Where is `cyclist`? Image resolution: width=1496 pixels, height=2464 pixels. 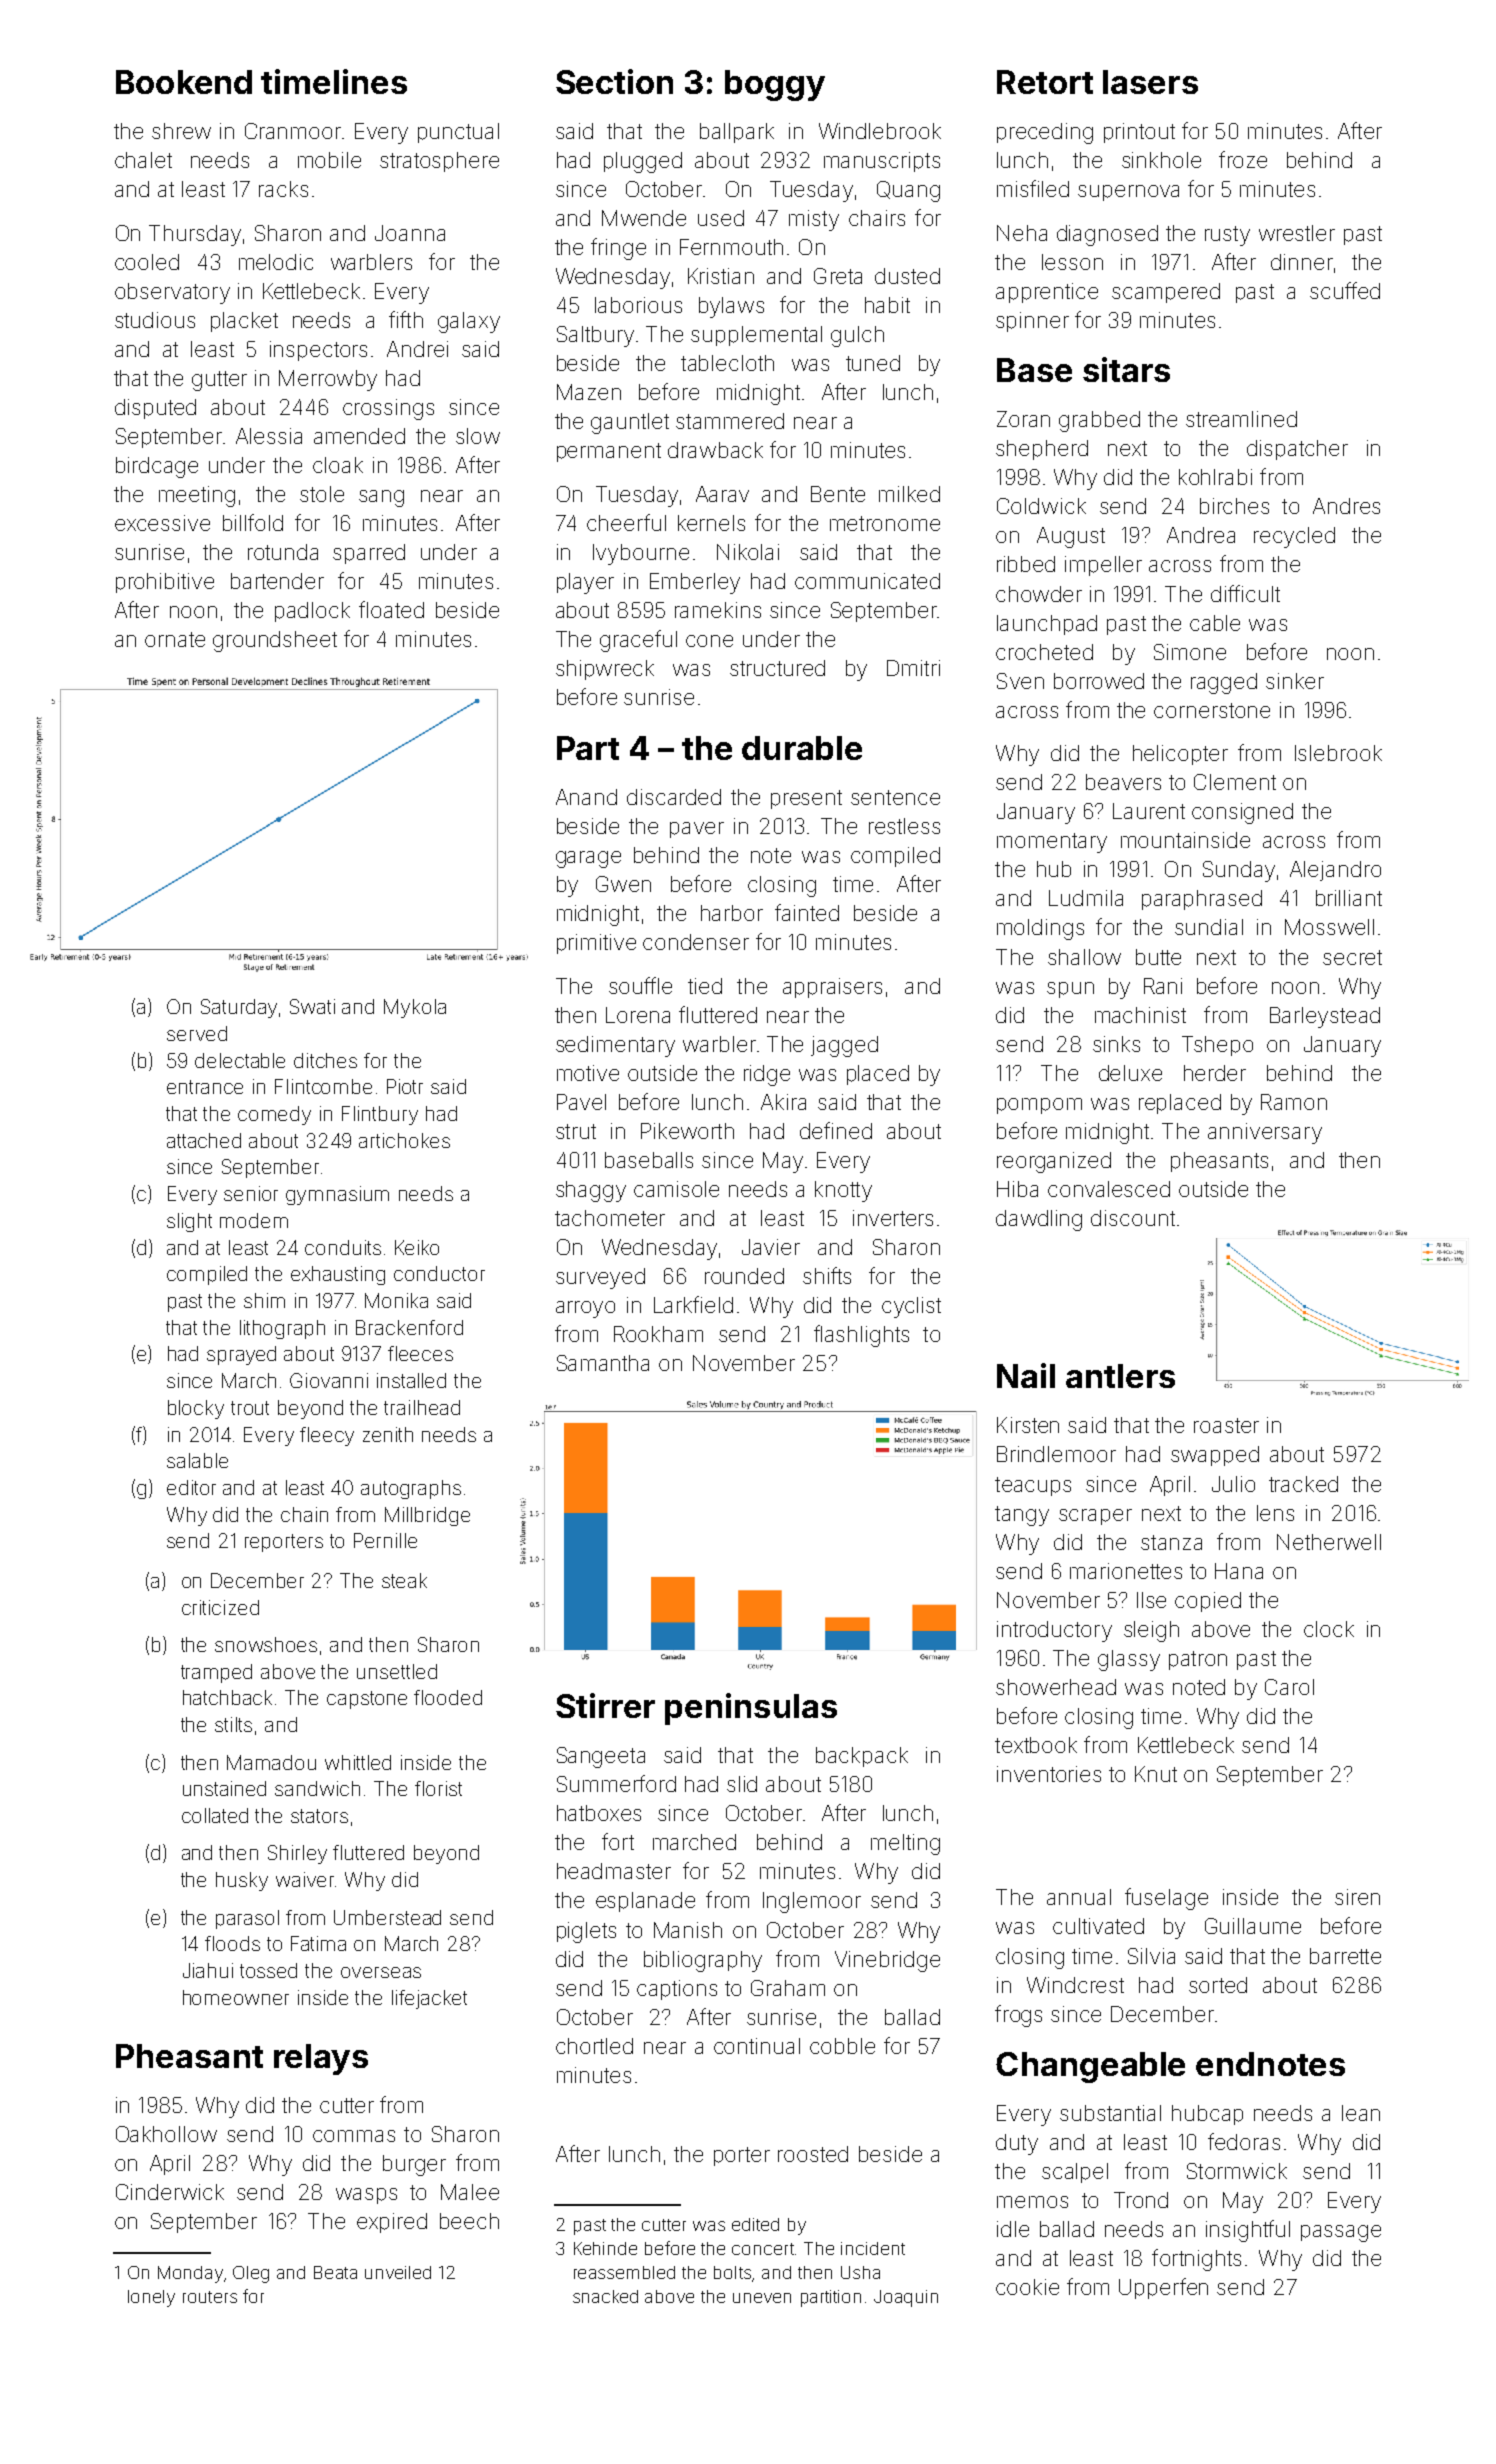 cyclist is located at coordinates (911, 1307).
